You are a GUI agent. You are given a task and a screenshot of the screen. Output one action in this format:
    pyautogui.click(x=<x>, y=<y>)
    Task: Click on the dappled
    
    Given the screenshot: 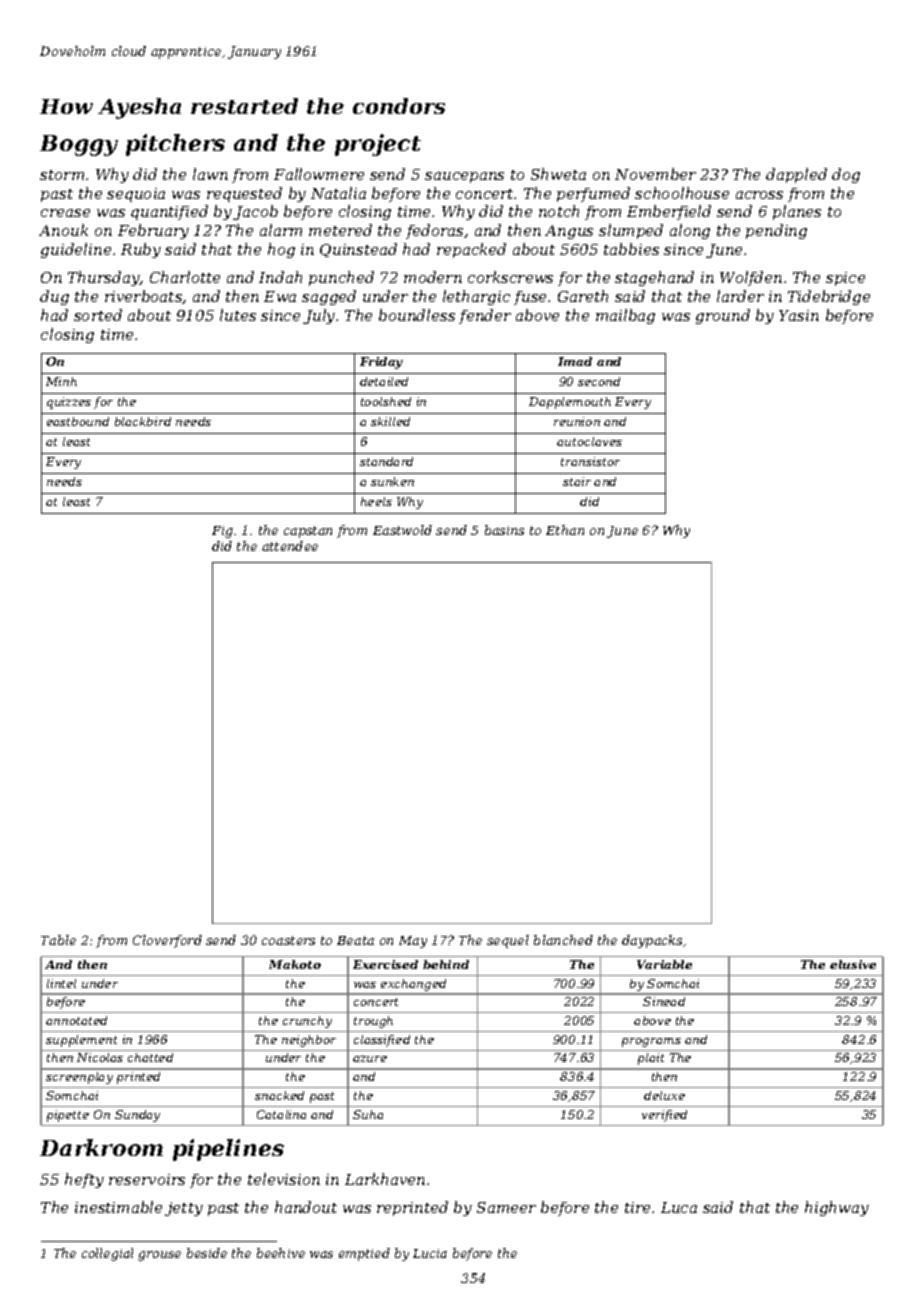 What is the action you would take?
    pyautogui.click(x=796, y=175)
